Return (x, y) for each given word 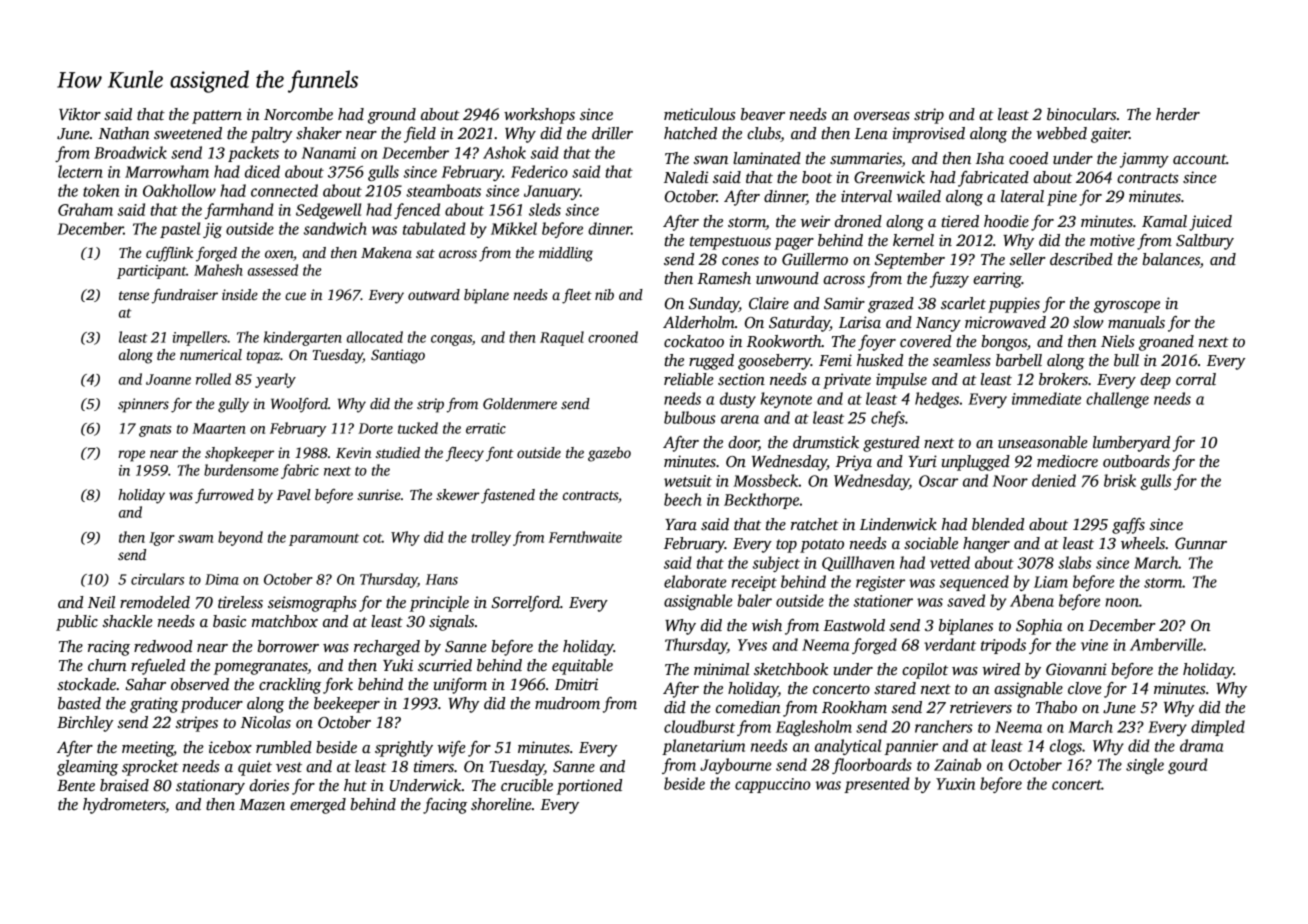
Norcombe (298, 114)
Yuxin (955, 784)
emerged (318, 806)
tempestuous (730, 243)
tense (134, 295)
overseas (882, 116)
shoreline (501, 804)
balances (1171, 259)
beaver (763, 114)
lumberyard (1131, 444)
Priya (854, 463)
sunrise (379, 494)
